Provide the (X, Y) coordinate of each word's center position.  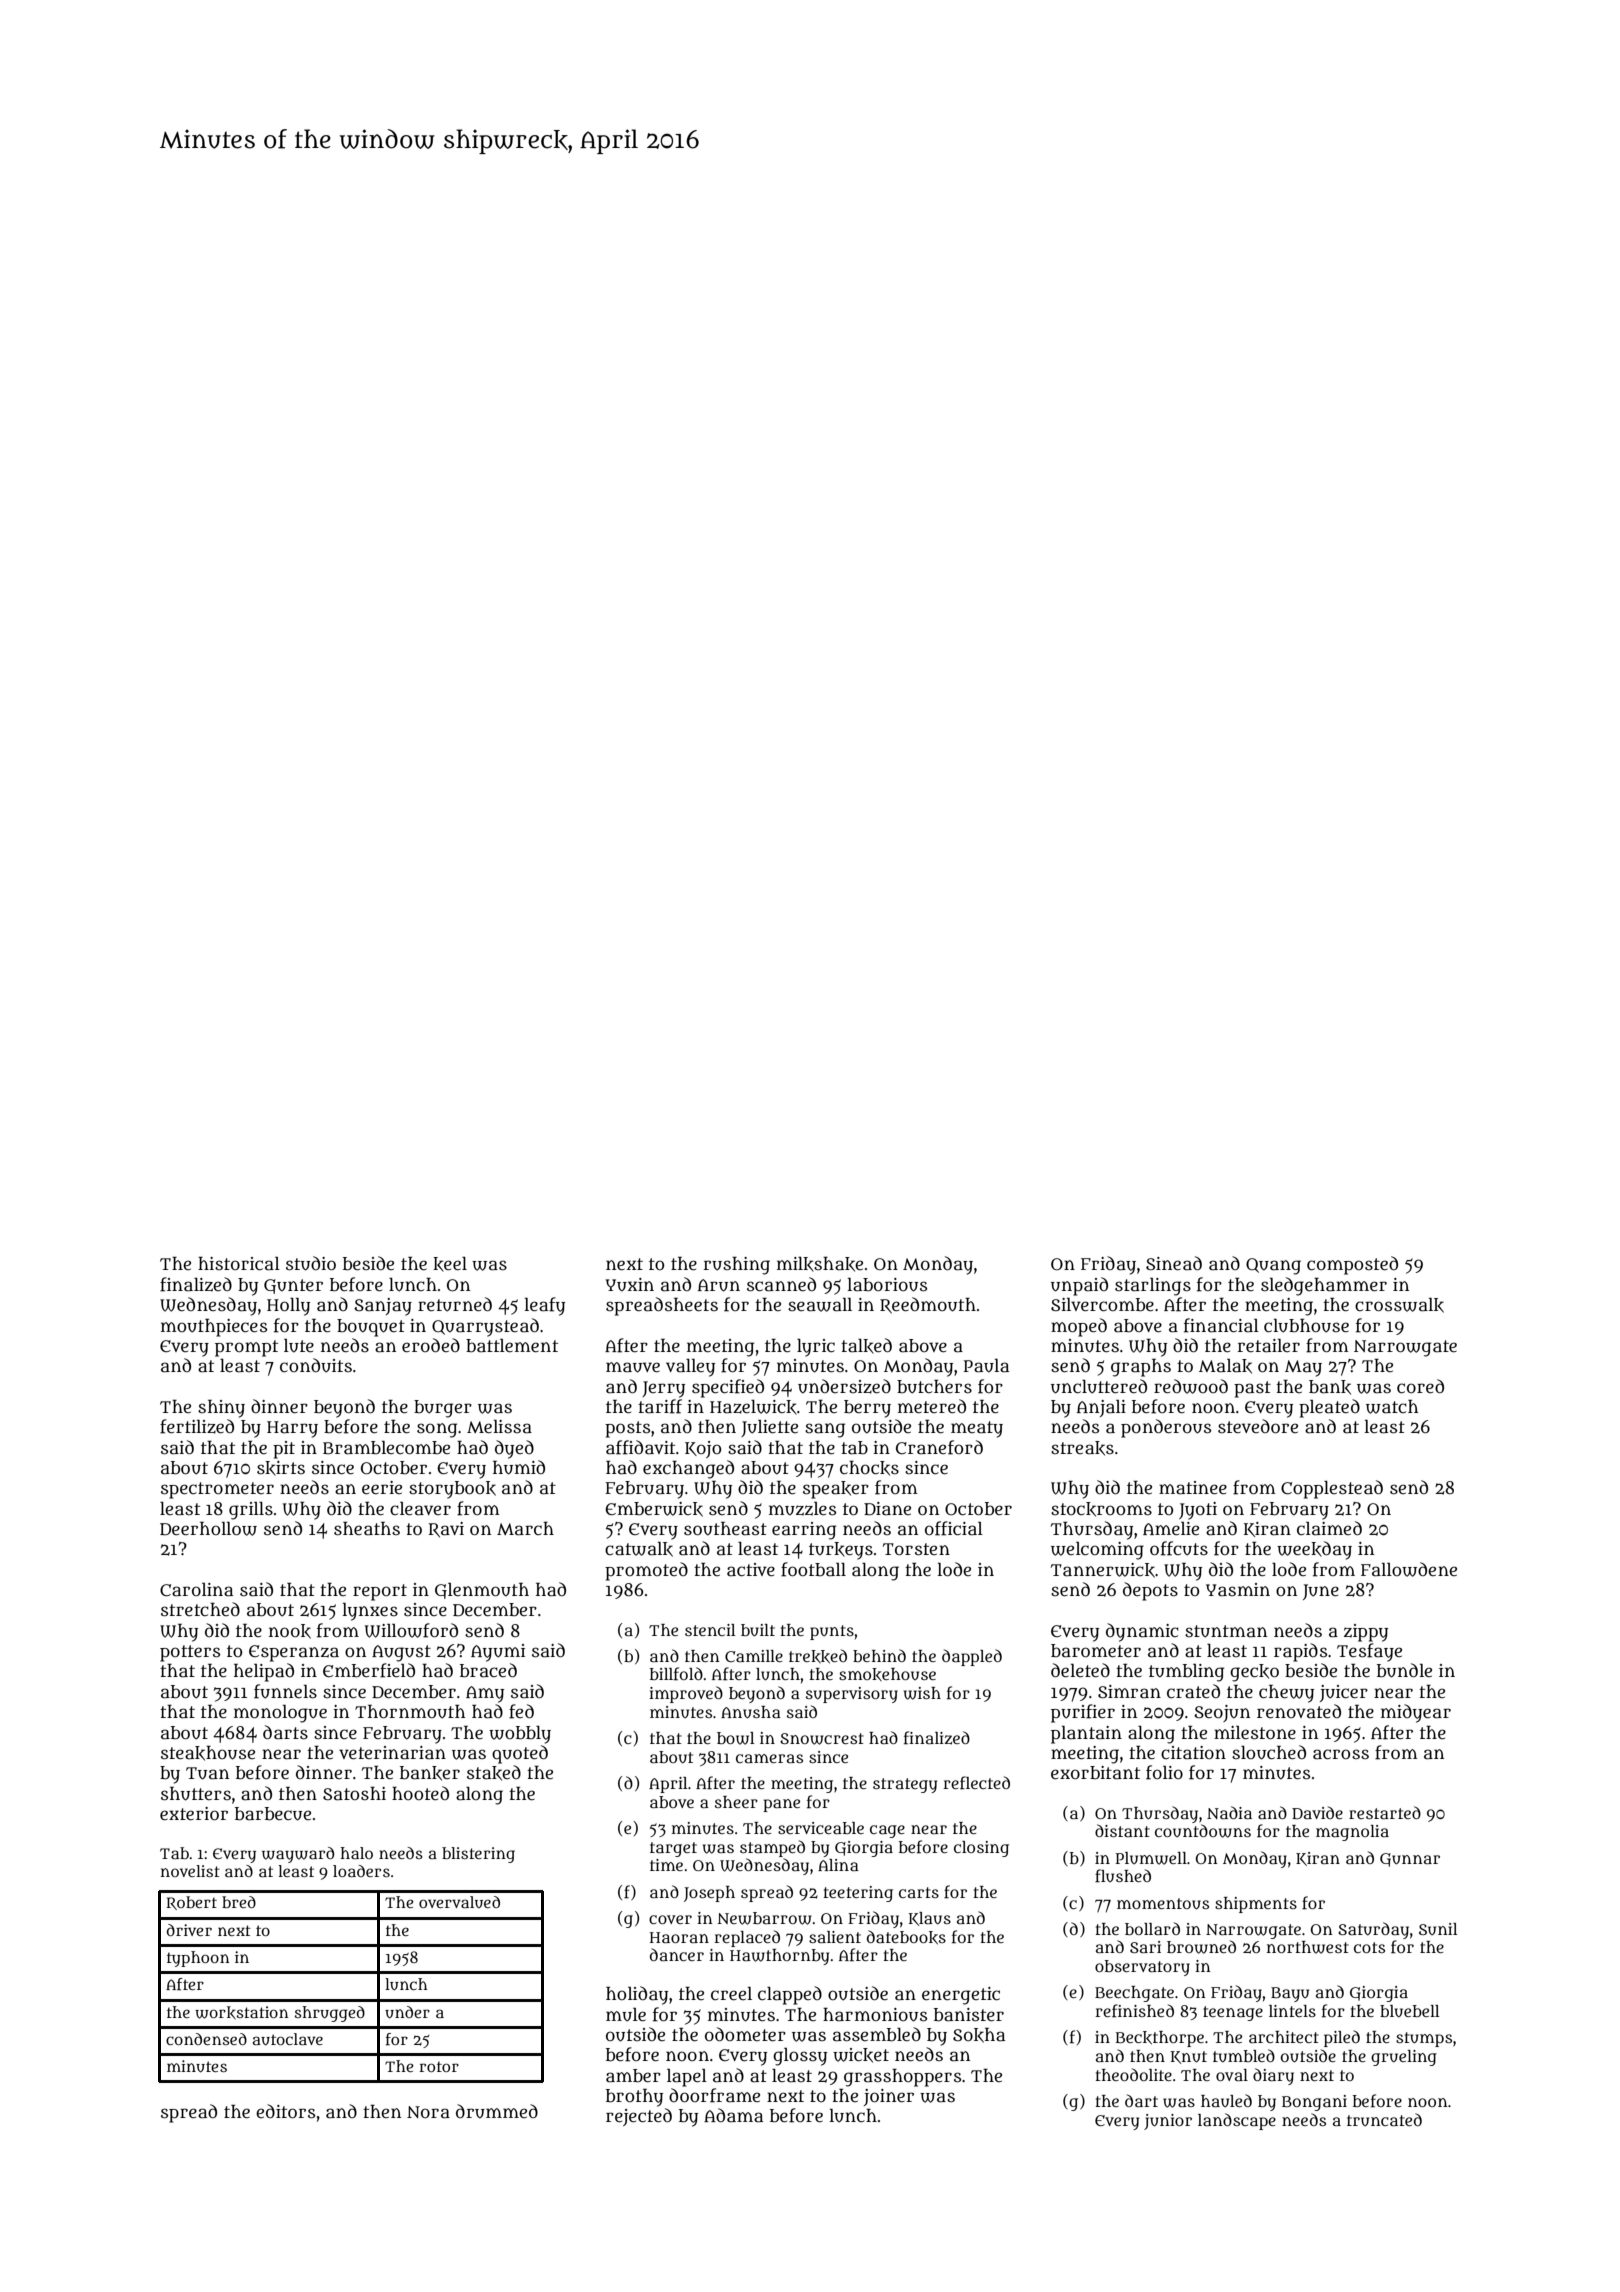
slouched (1269, 1752)
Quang (1273, 1266)
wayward (298, 1855)
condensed (206, 2039)
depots (1150, 1591)
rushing (737, 1266)
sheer (736, 1802)
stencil (710, 1630)
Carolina (196, 1590)
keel (450, 1264)
